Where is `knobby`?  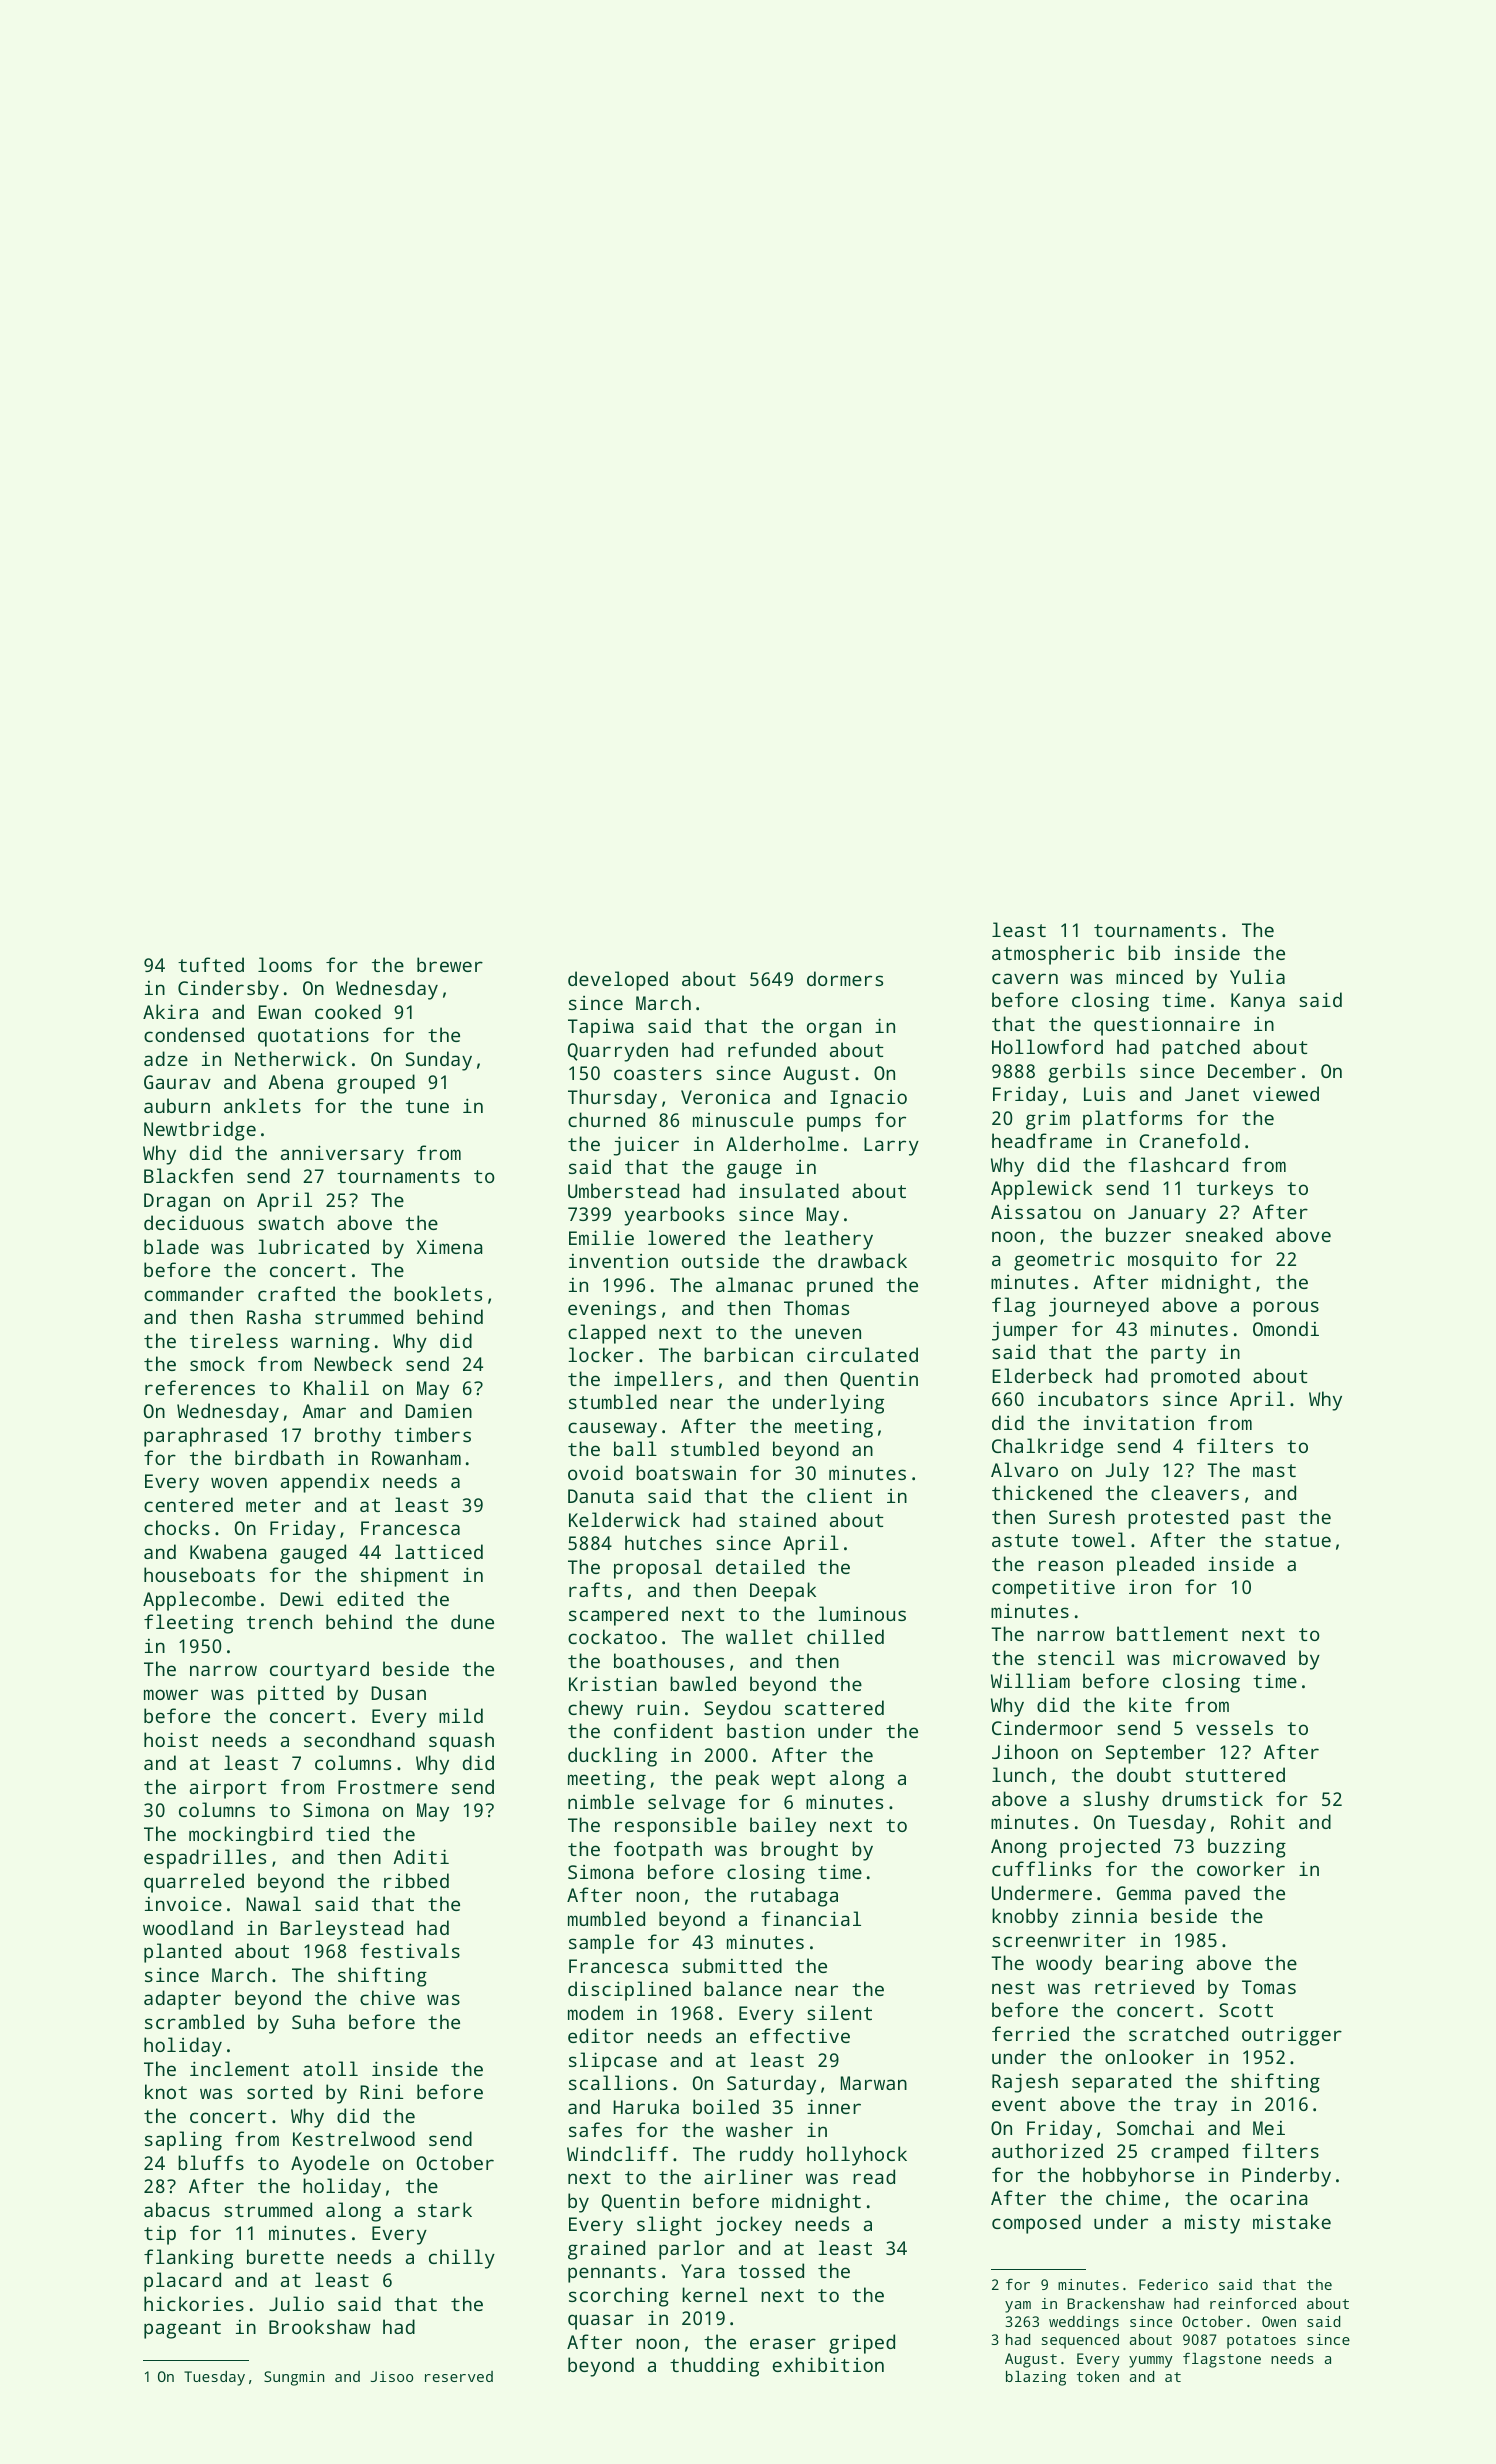 knobby is located at coordinates (1025, 1918).
